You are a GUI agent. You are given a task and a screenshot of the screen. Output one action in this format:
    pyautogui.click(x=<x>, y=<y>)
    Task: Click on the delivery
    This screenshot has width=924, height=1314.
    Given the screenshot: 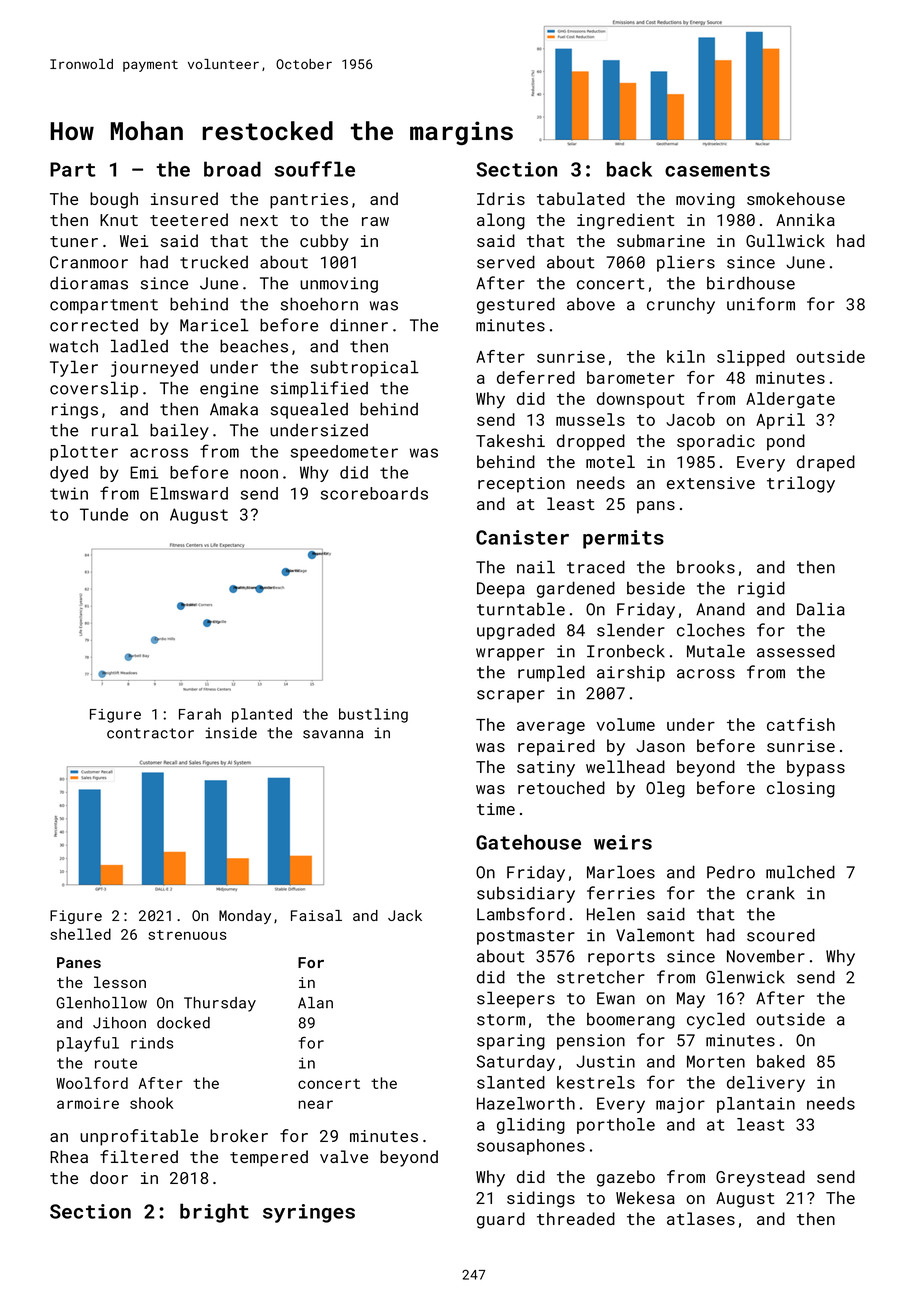 What is the action you would take?
    pyautogui.click(x=766, y=1084)
